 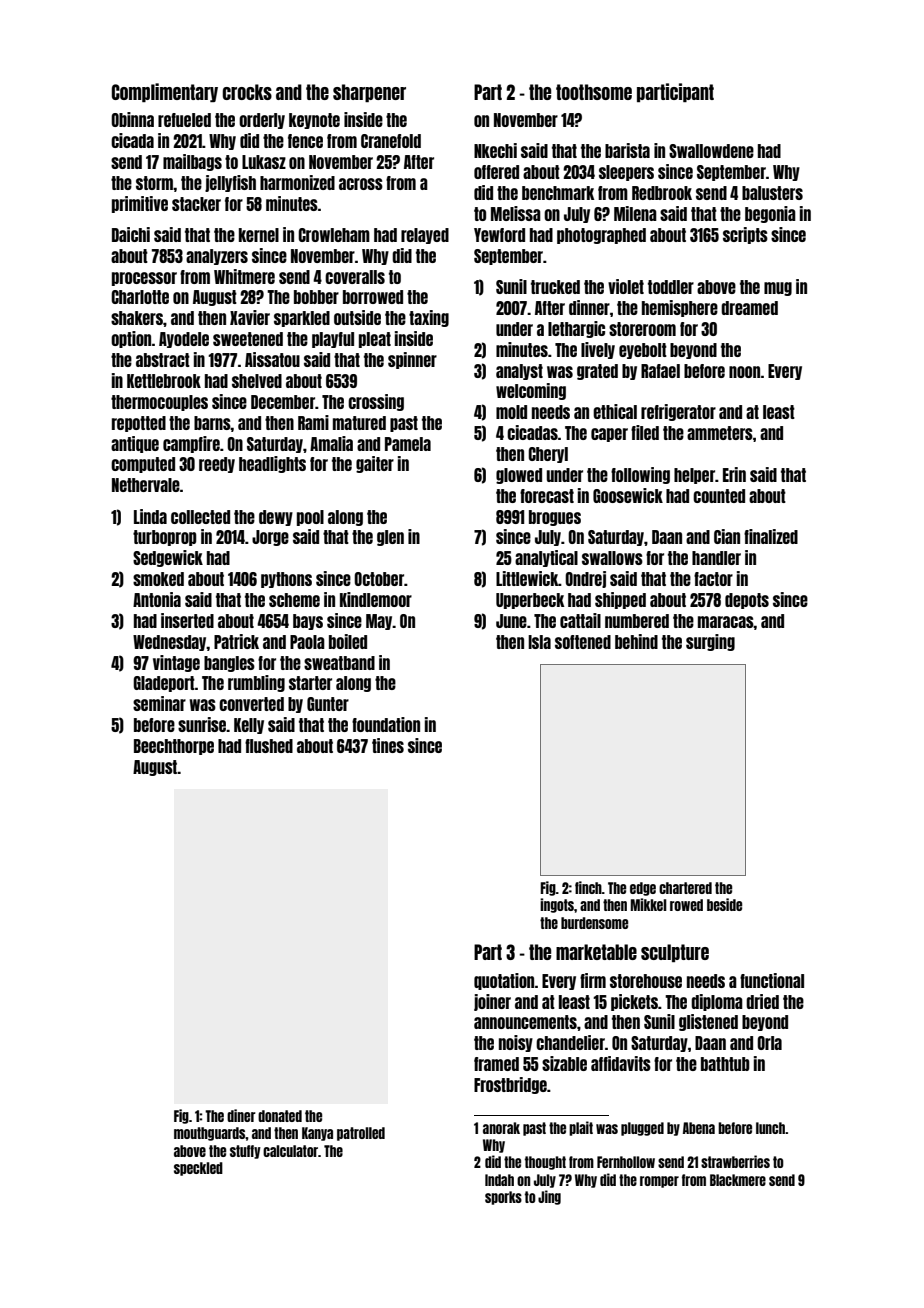 I want to click on Swallowdene, so click(x=711, y=151).
